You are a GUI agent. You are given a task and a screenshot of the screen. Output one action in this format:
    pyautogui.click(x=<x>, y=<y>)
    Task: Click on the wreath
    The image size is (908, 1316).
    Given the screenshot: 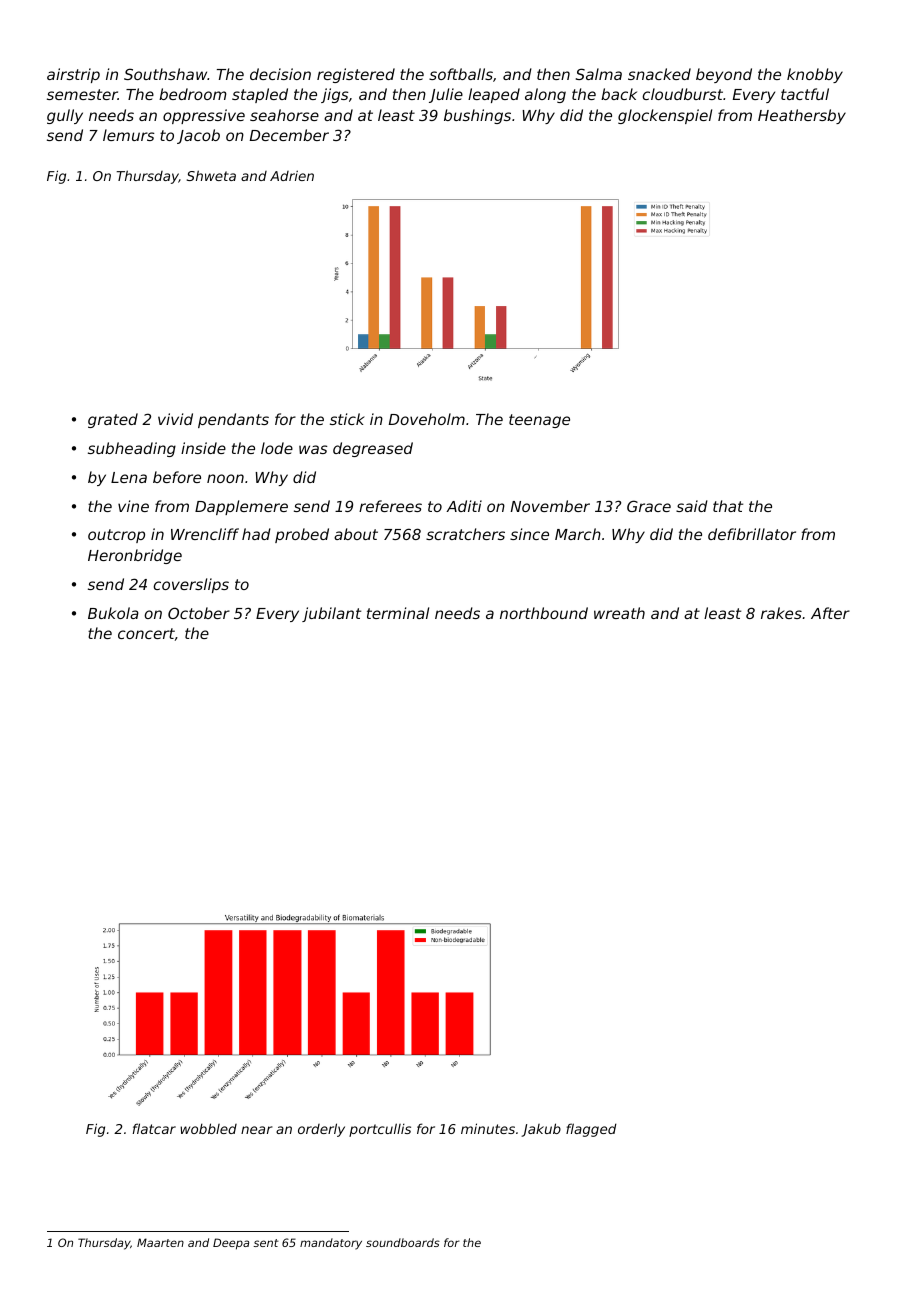 What is the action you would take?
    pyautogui.click(x=619, y=613)
